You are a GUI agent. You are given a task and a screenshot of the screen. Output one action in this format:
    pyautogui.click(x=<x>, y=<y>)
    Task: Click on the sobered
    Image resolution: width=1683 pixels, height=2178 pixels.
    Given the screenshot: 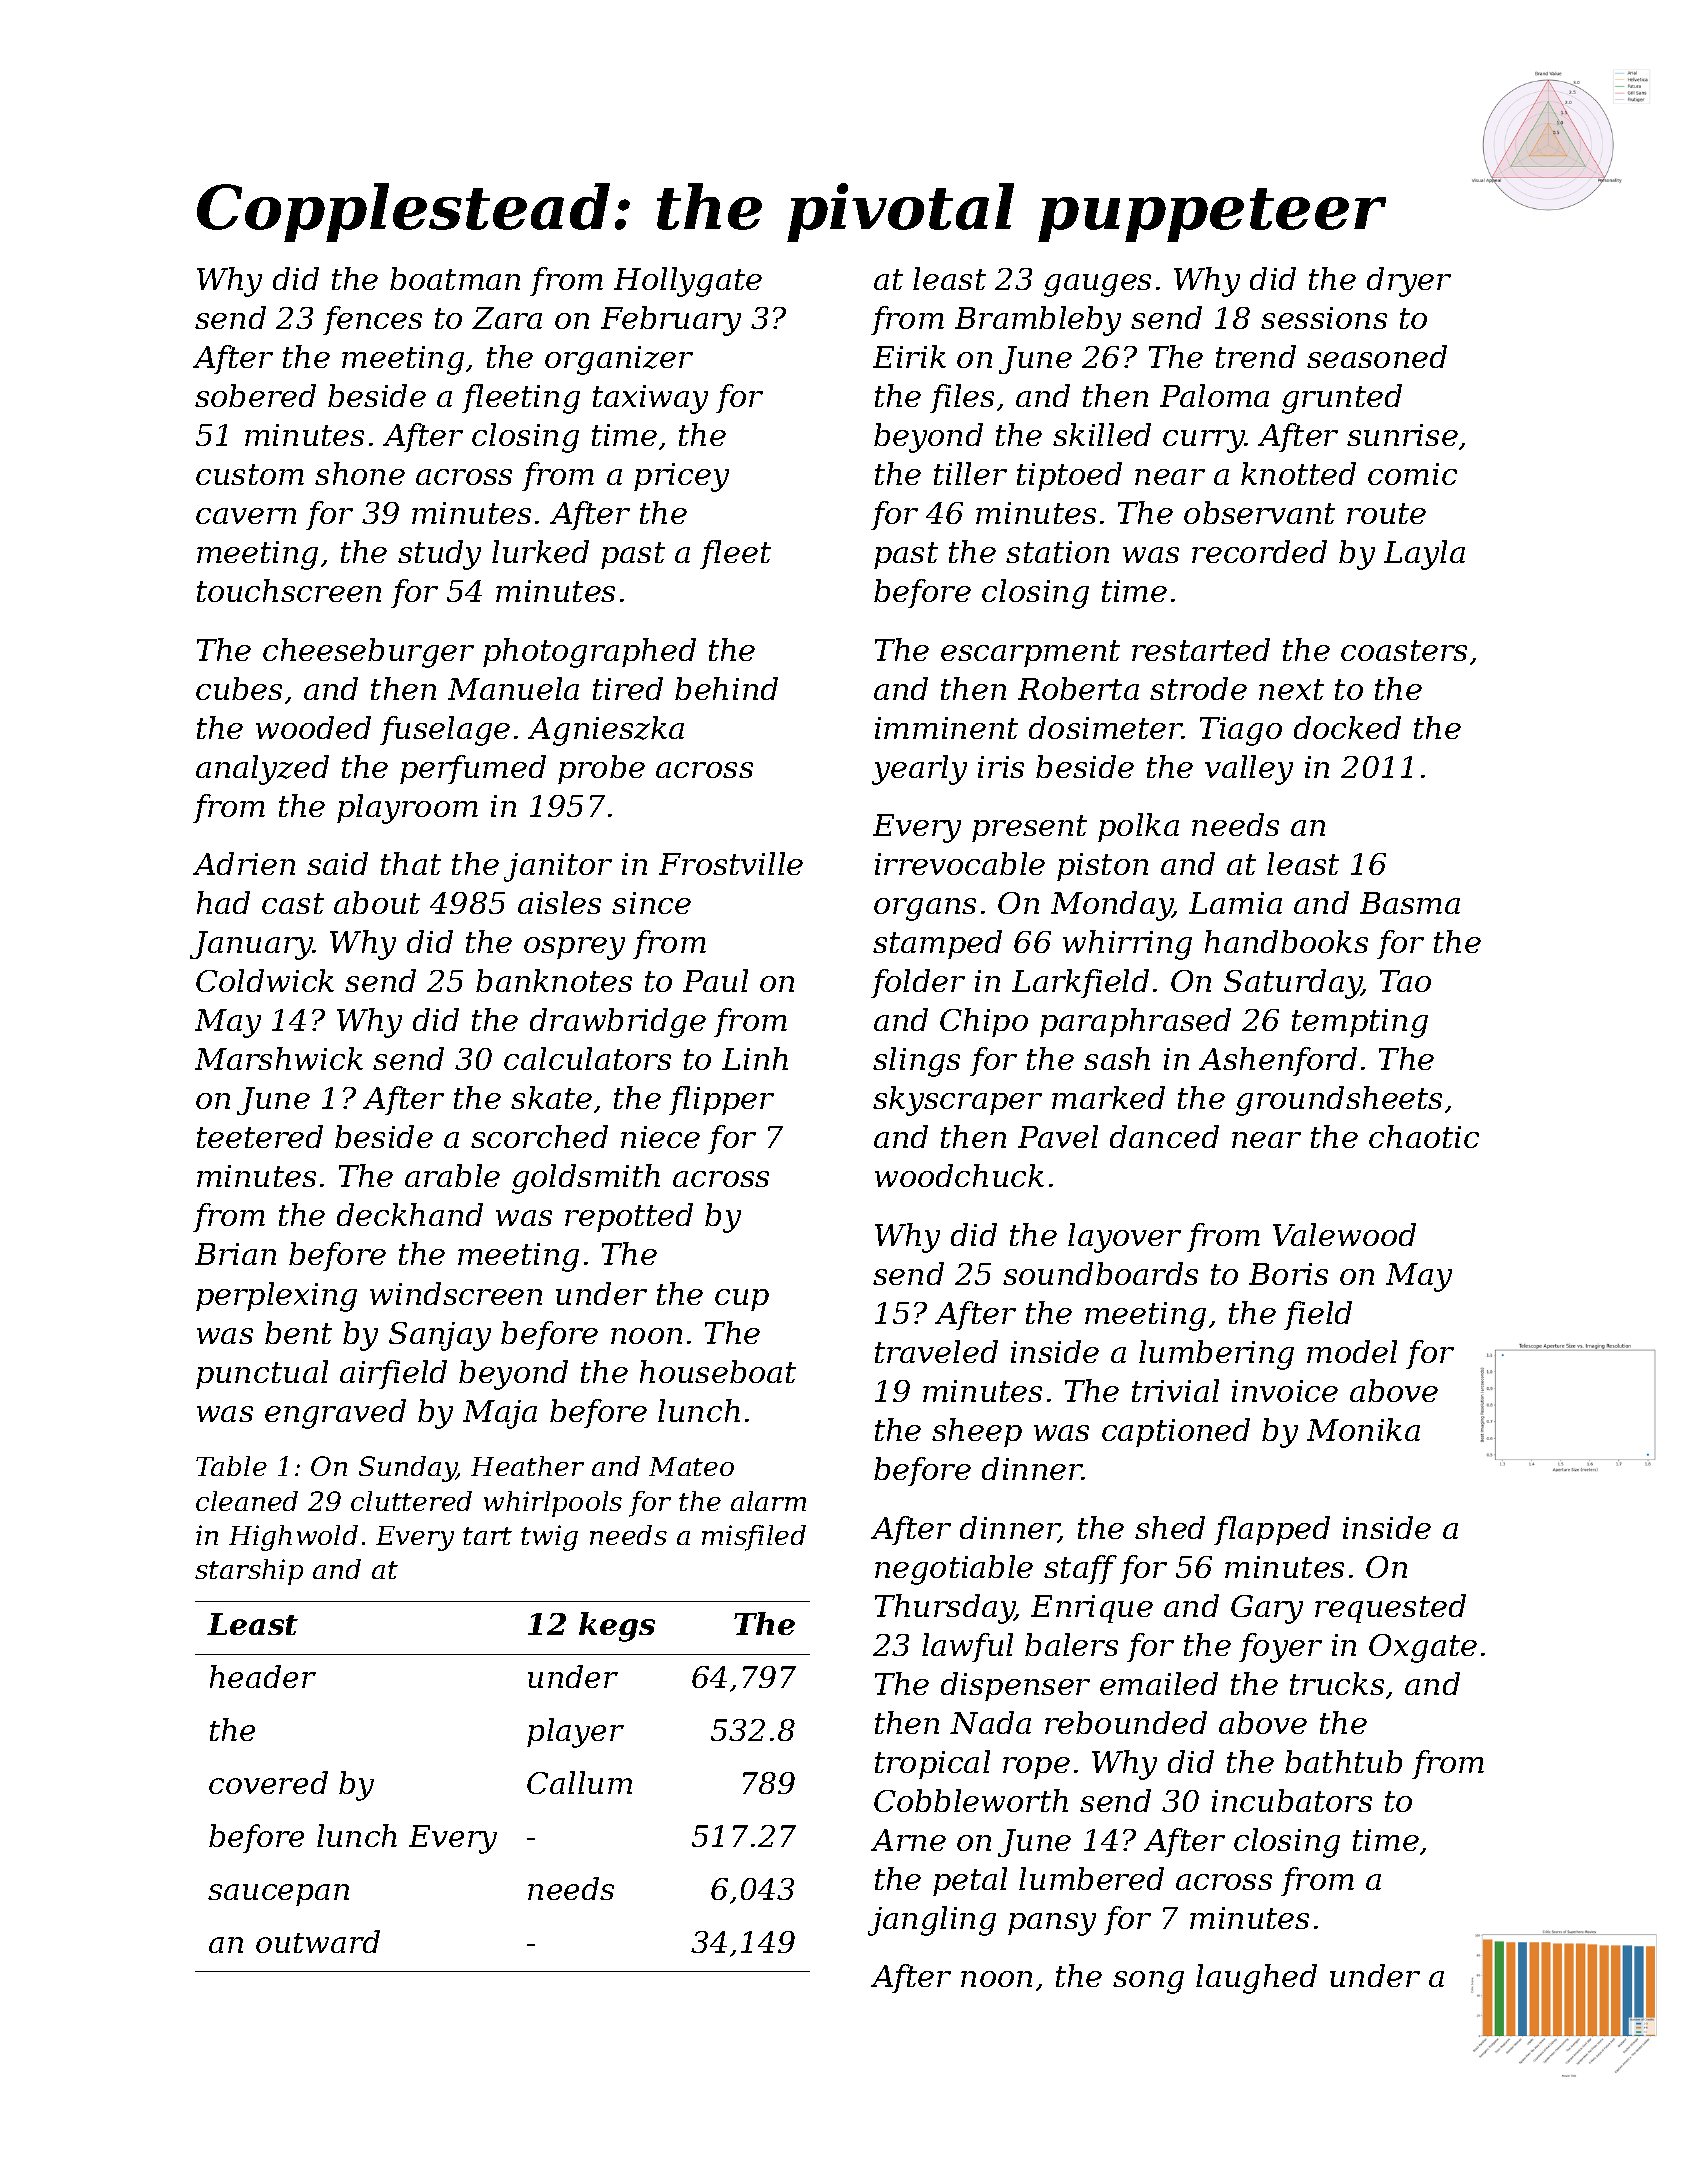 What is the action you would take?
    pyautogui.click(x=255, y=395)
